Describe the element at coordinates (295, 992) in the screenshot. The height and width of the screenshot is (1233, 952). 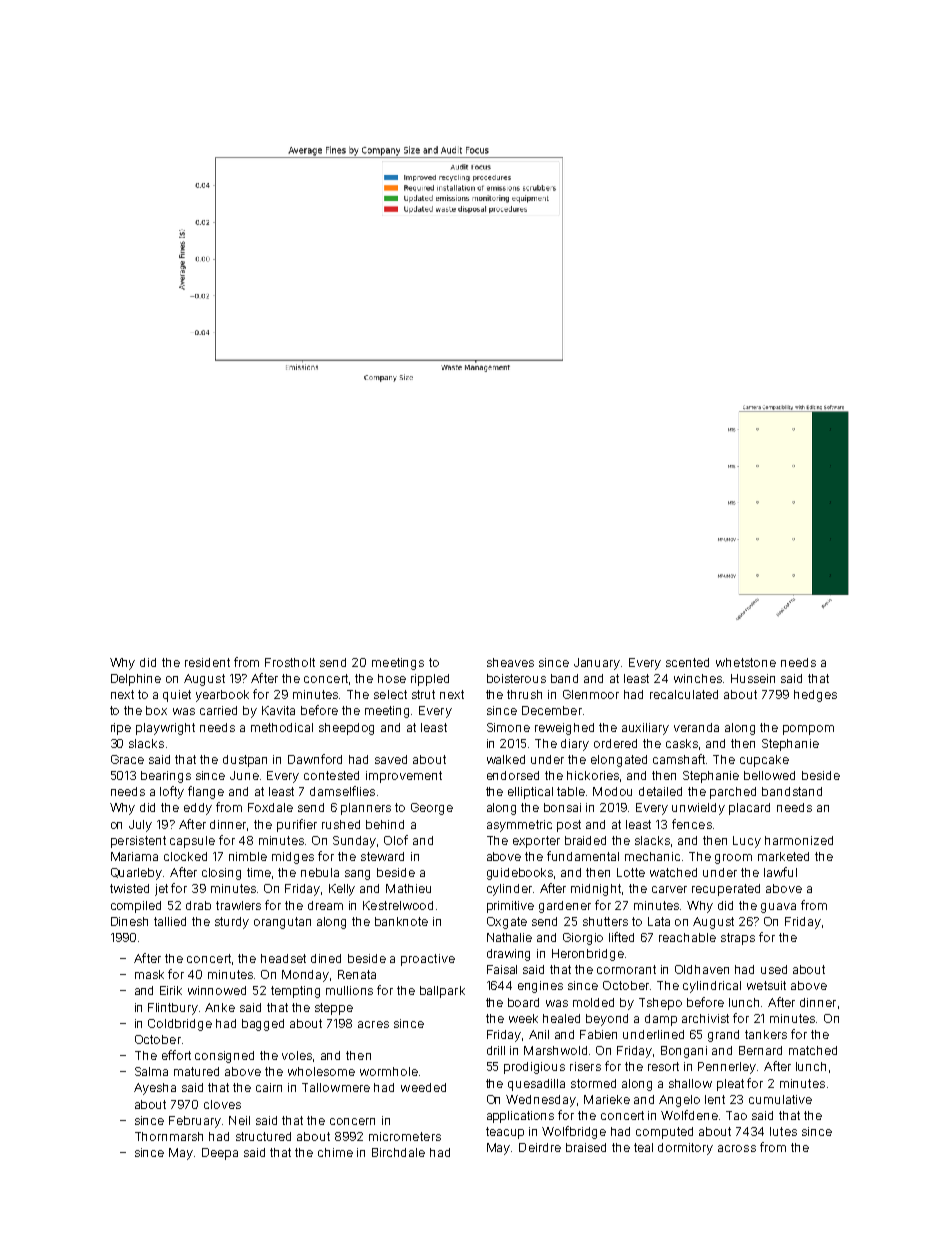
I see `tempting` at that location.
